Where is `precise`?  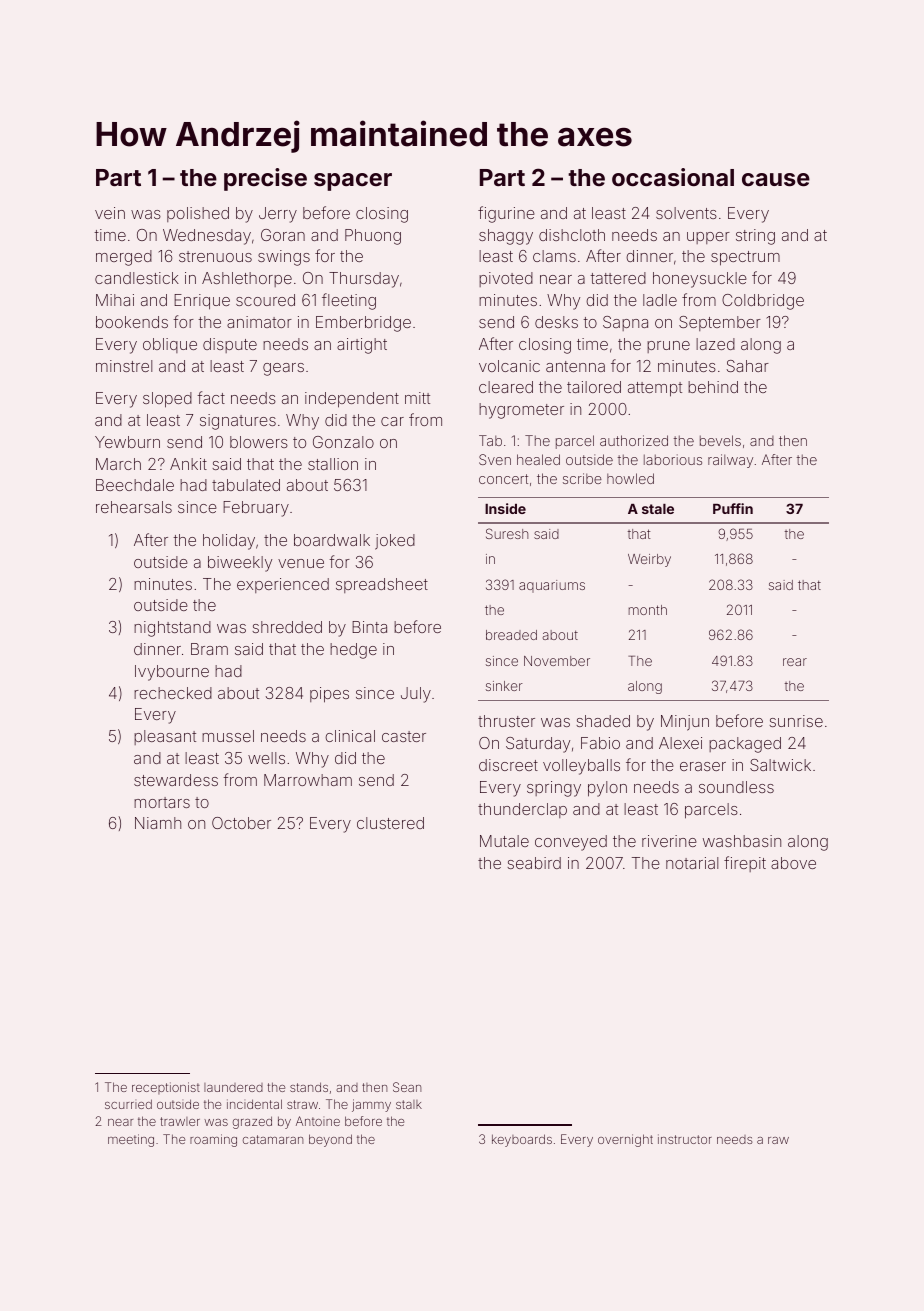
precise is located at coordinates (265, 179).
